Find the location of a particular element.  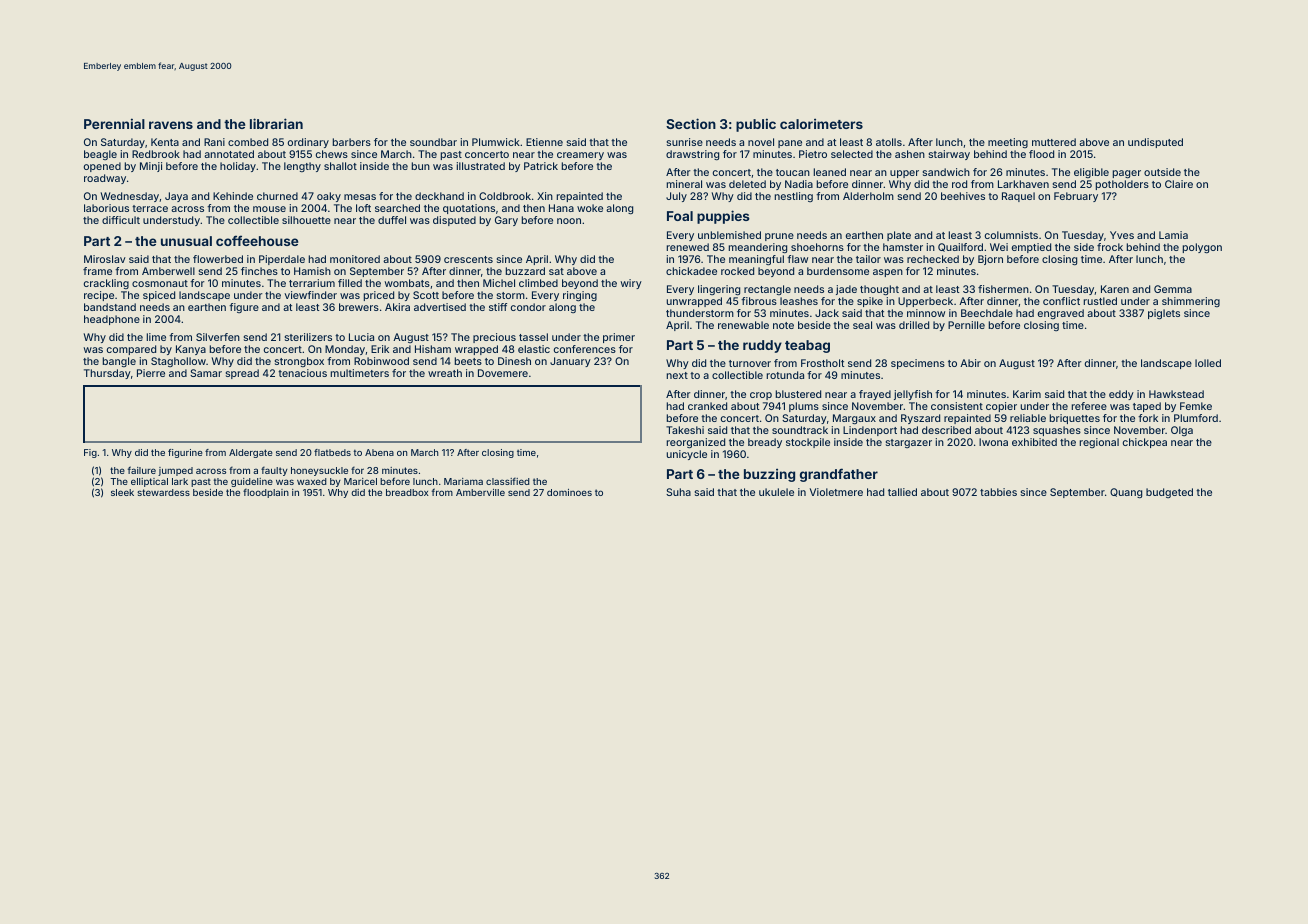

wiry is located at coordinates (631, 284).
